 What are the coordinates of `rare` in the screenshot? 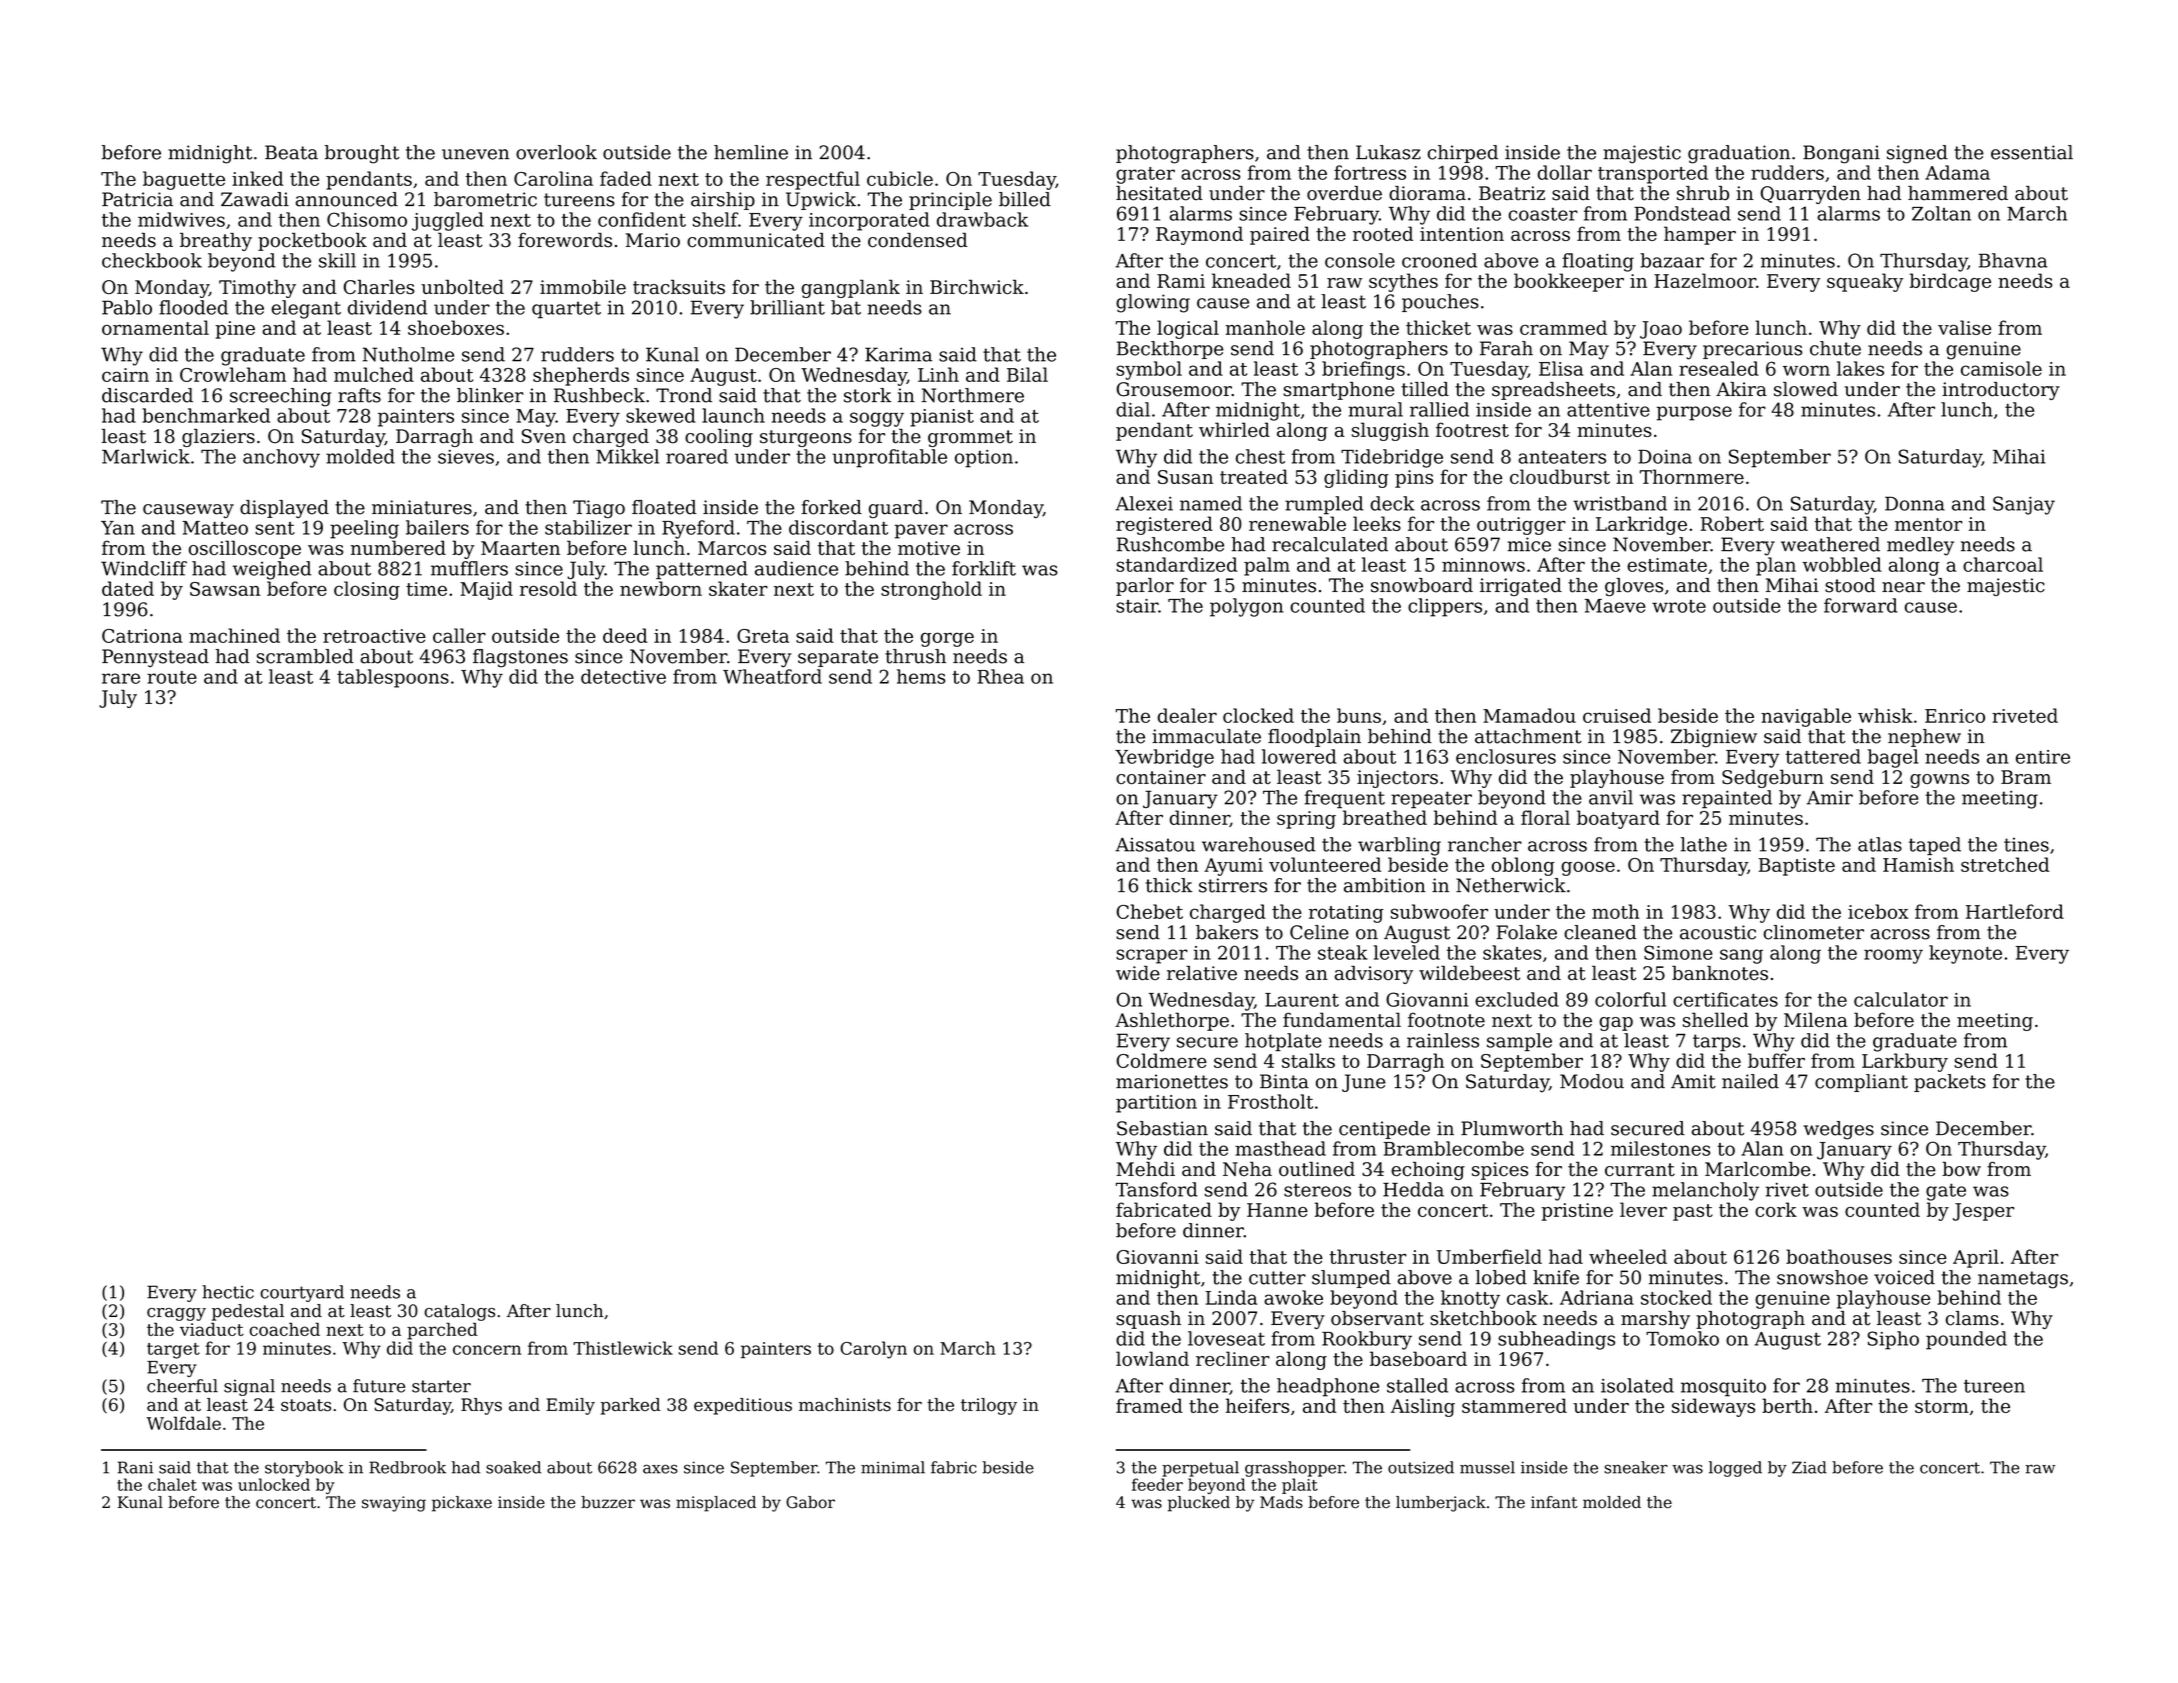 It's located at (121, 678).
